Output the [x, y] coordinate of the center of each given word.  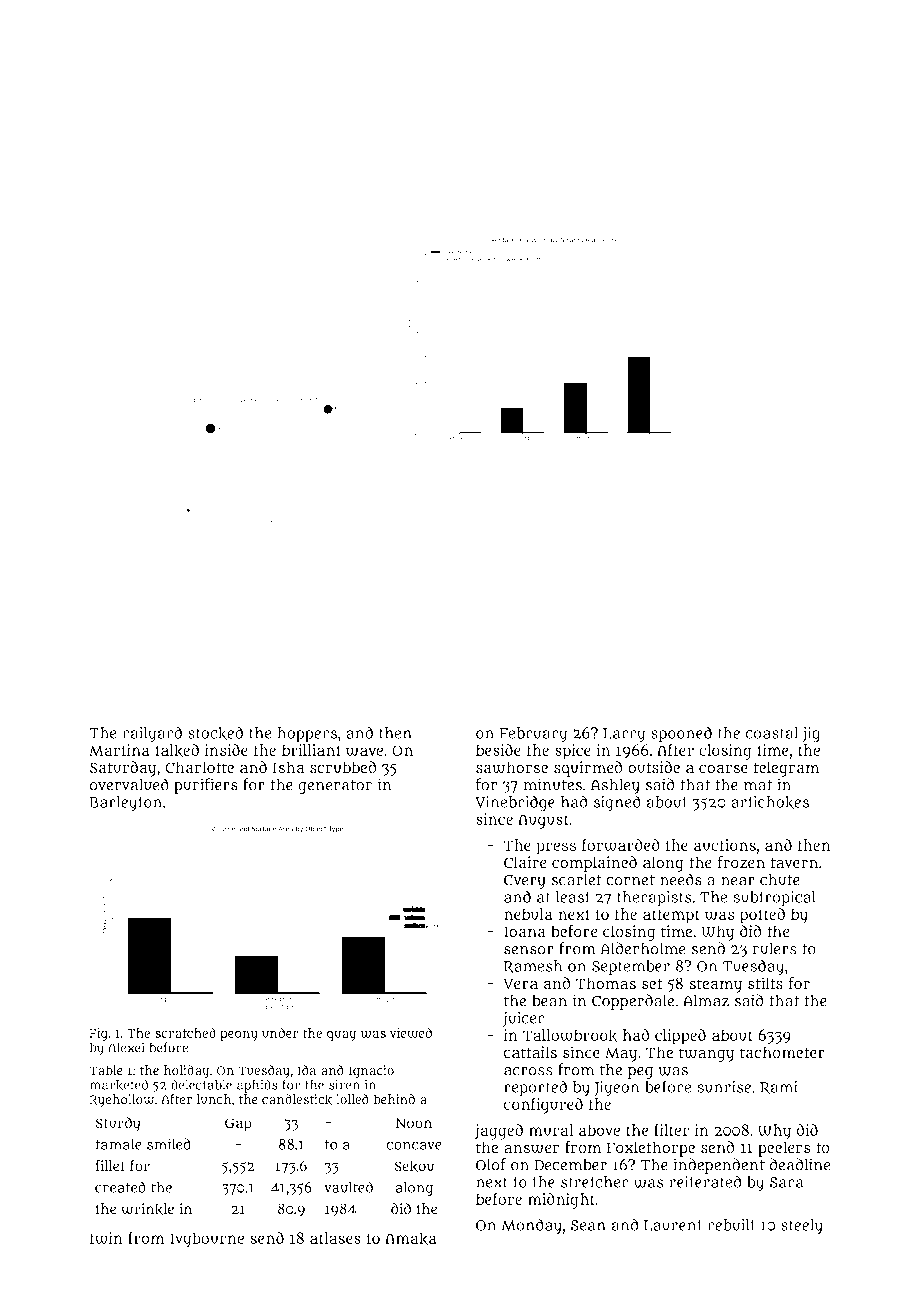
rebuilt [732, 1225]
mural [551, 1130]
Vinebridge [515, 803]
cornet [630, 880]
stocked [215, 733]
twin [106, 1238]
